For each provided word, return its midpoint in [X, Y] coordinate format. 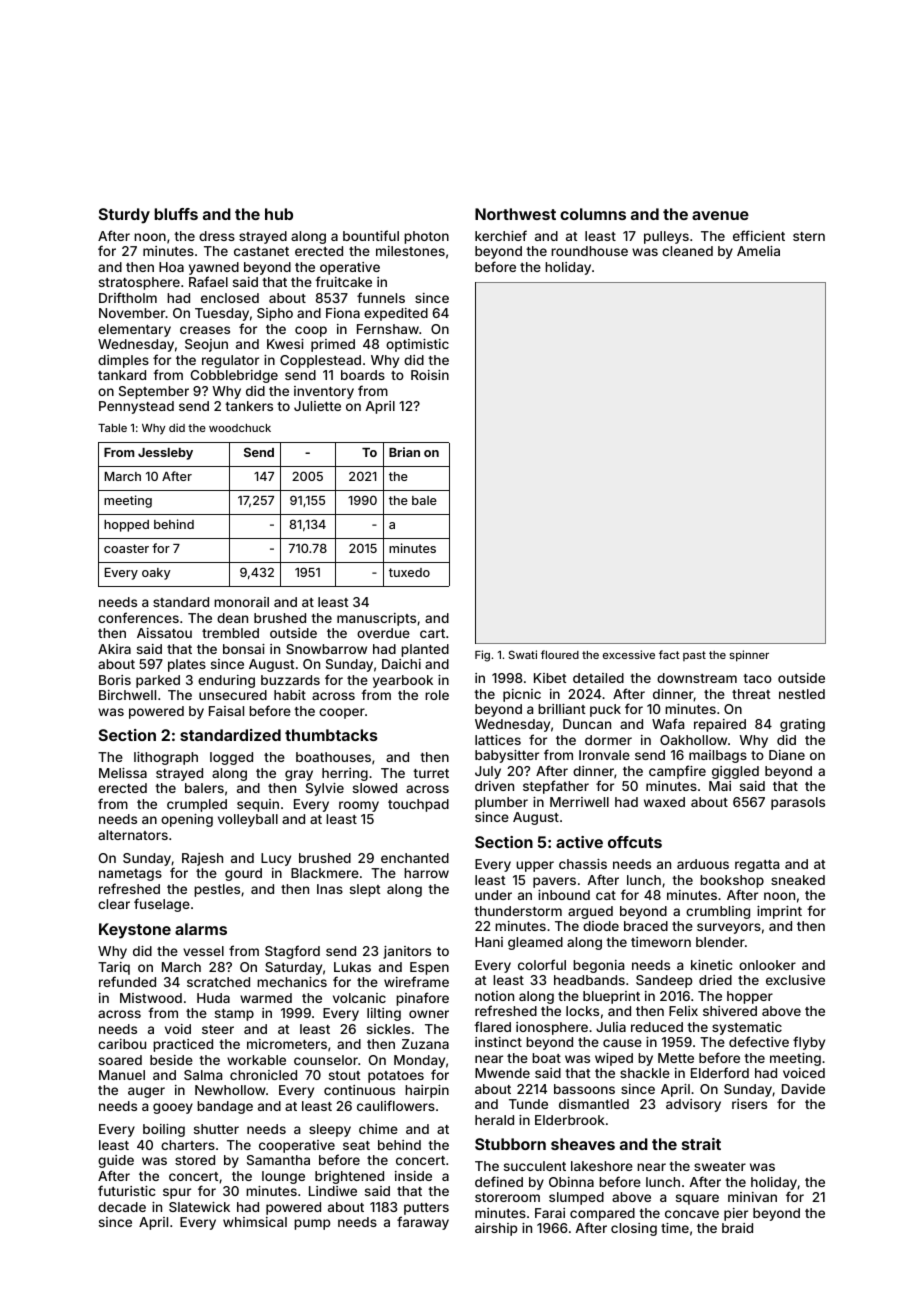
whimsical [255, 1222]
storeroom [507, 1197]
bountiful [371, 235]
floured [560, 654]
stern [809, 236]
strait [701, 1144]
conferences [138, 617]
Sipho [275, 314]
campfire [677, 772]
